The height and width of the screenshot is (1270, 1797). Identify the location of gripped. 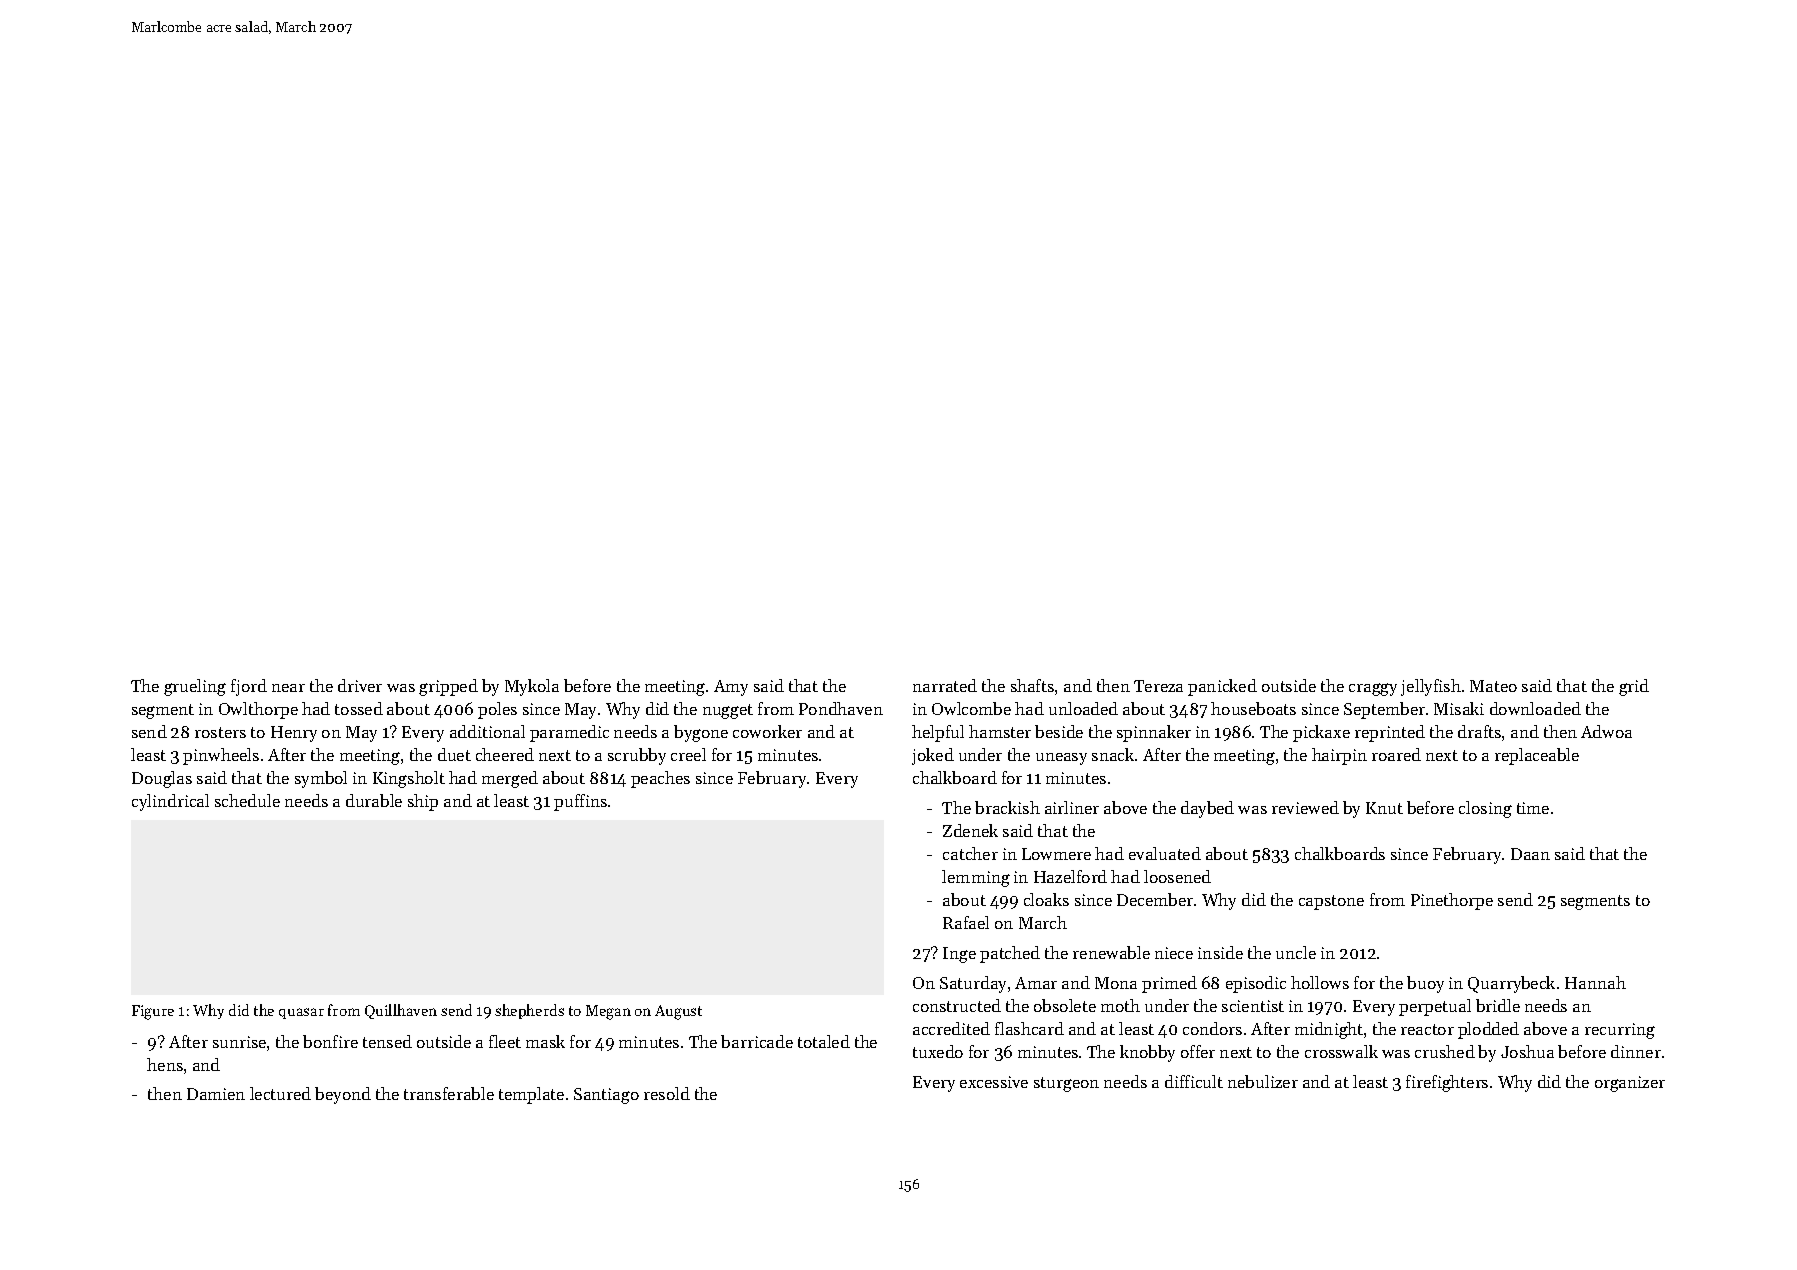
(448, 687).
